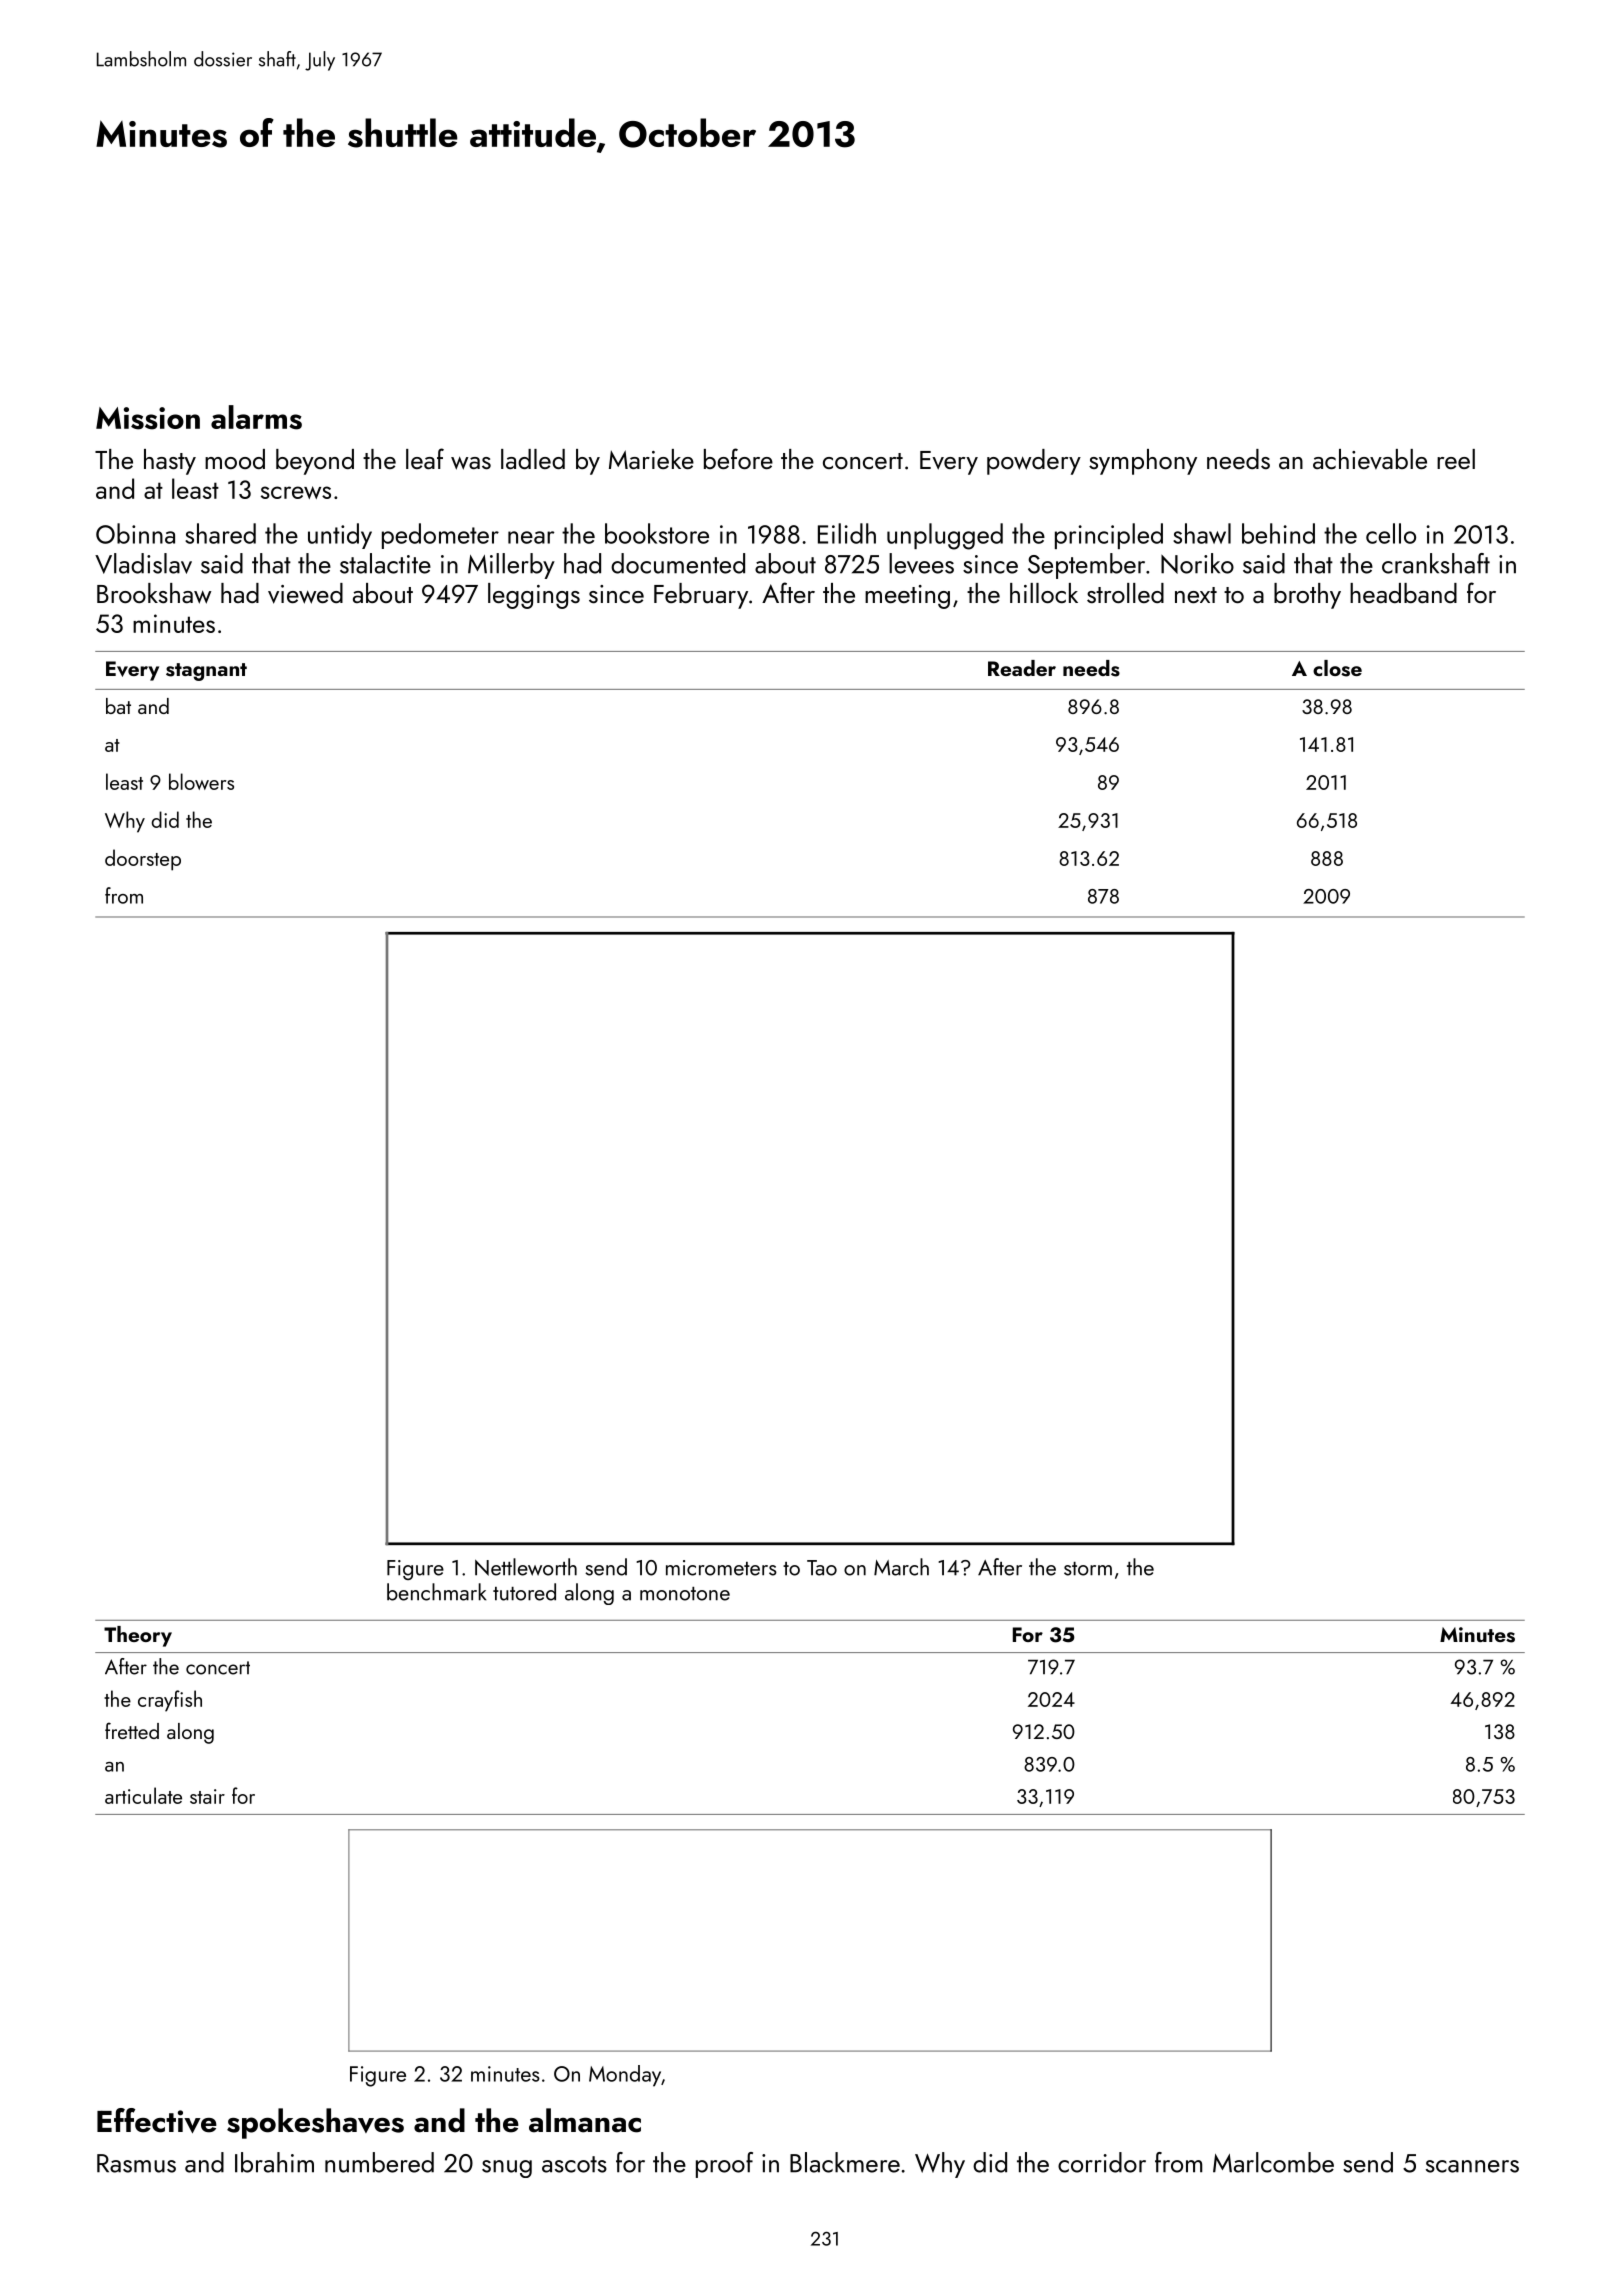  I want to click on was, so click(471, 463).
